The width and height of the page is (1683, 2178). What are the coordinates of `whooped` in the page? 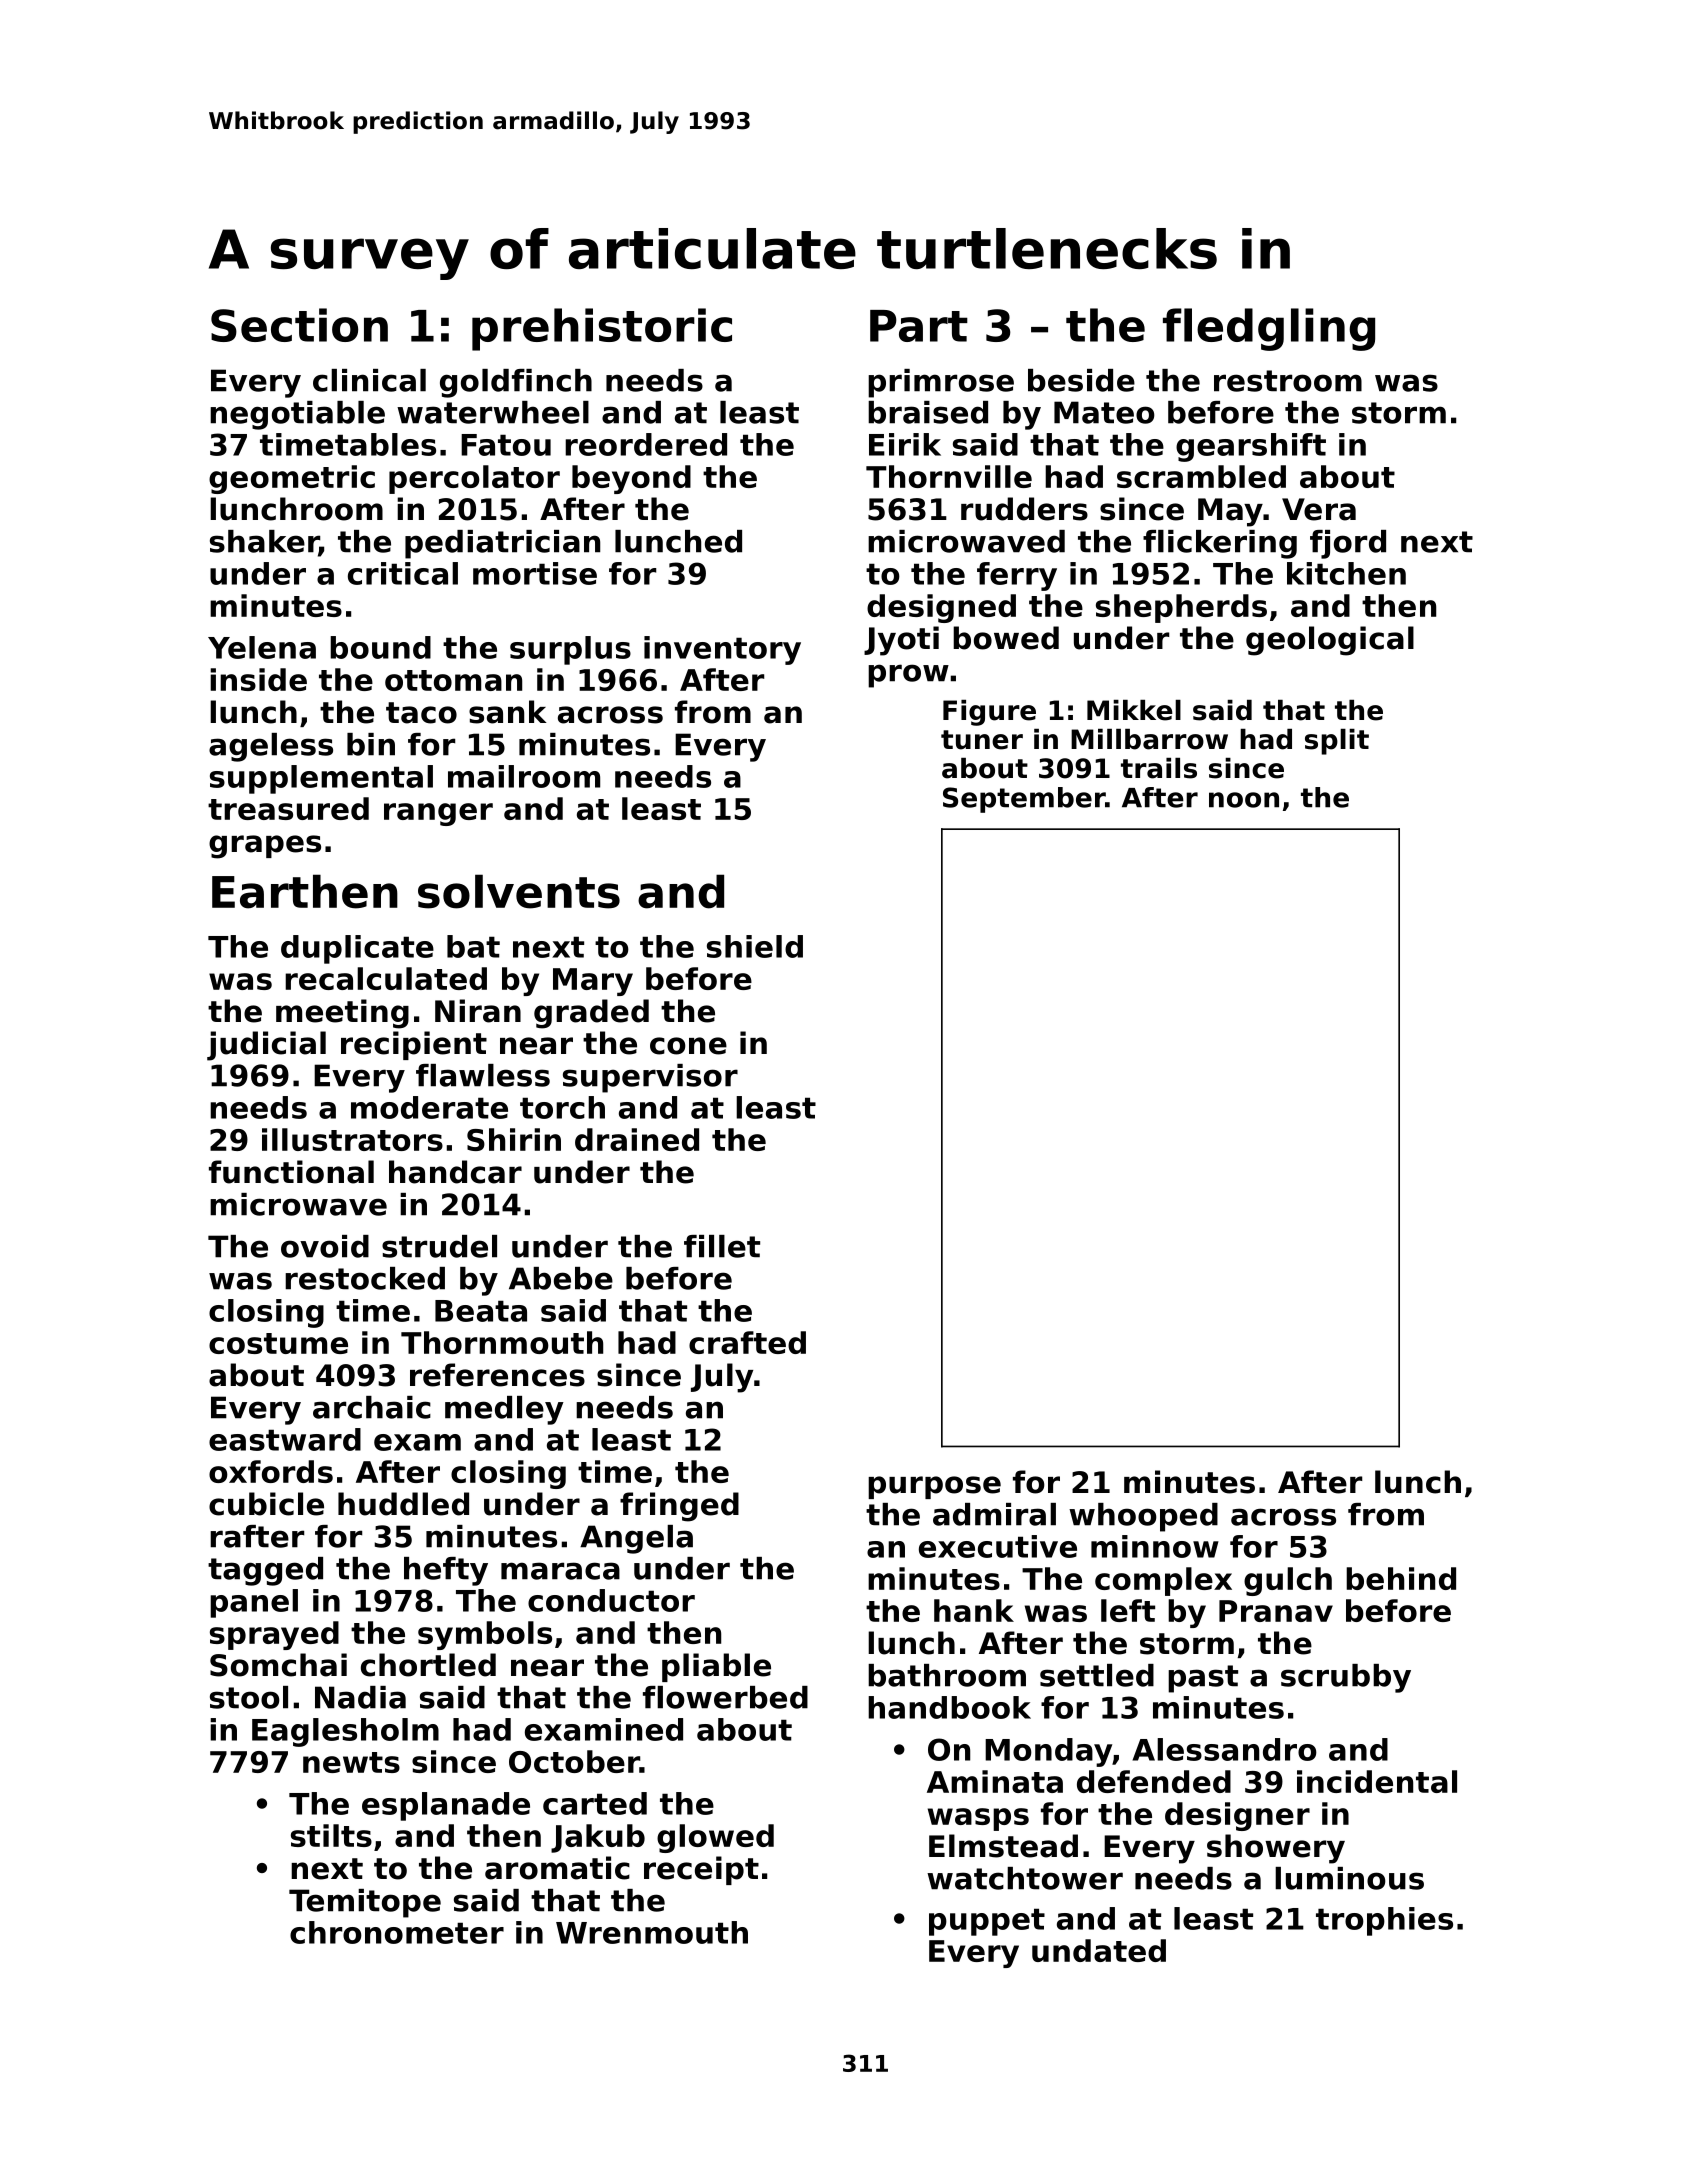 It's located at (1143, 1517).
